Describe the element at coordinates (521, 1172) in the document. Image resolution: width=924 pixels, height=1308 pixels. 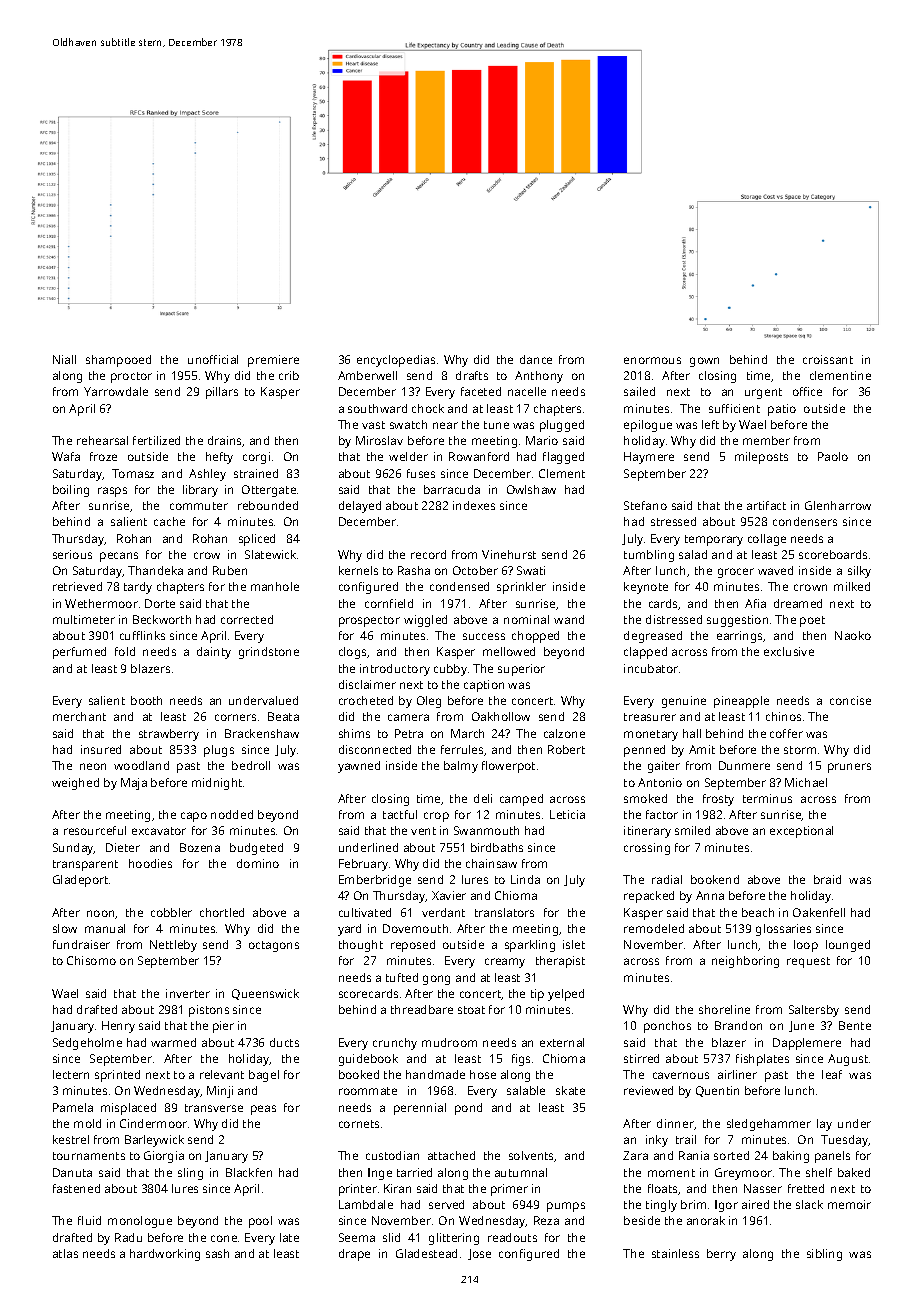
I see `autumnal` at that location.
